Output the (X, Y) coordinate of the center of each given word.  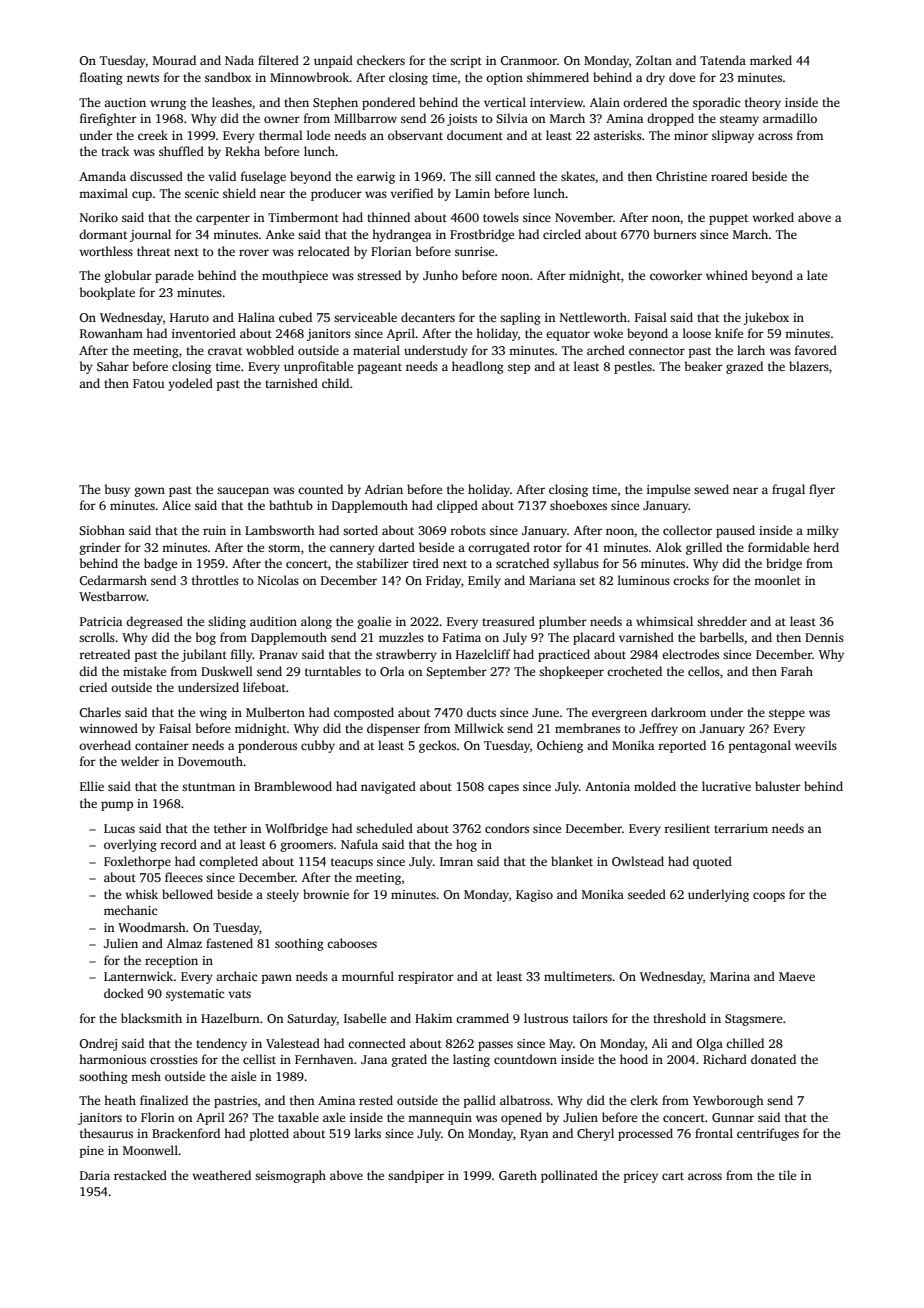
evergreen (619, 715)
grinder (100, 548)
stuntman (208, 787)
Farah (797, 671)
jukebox (766, 318)
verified (411, 193)
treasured (508, 621)
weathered (221, 1175)
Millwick (479, 728)
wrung (168, 105)
